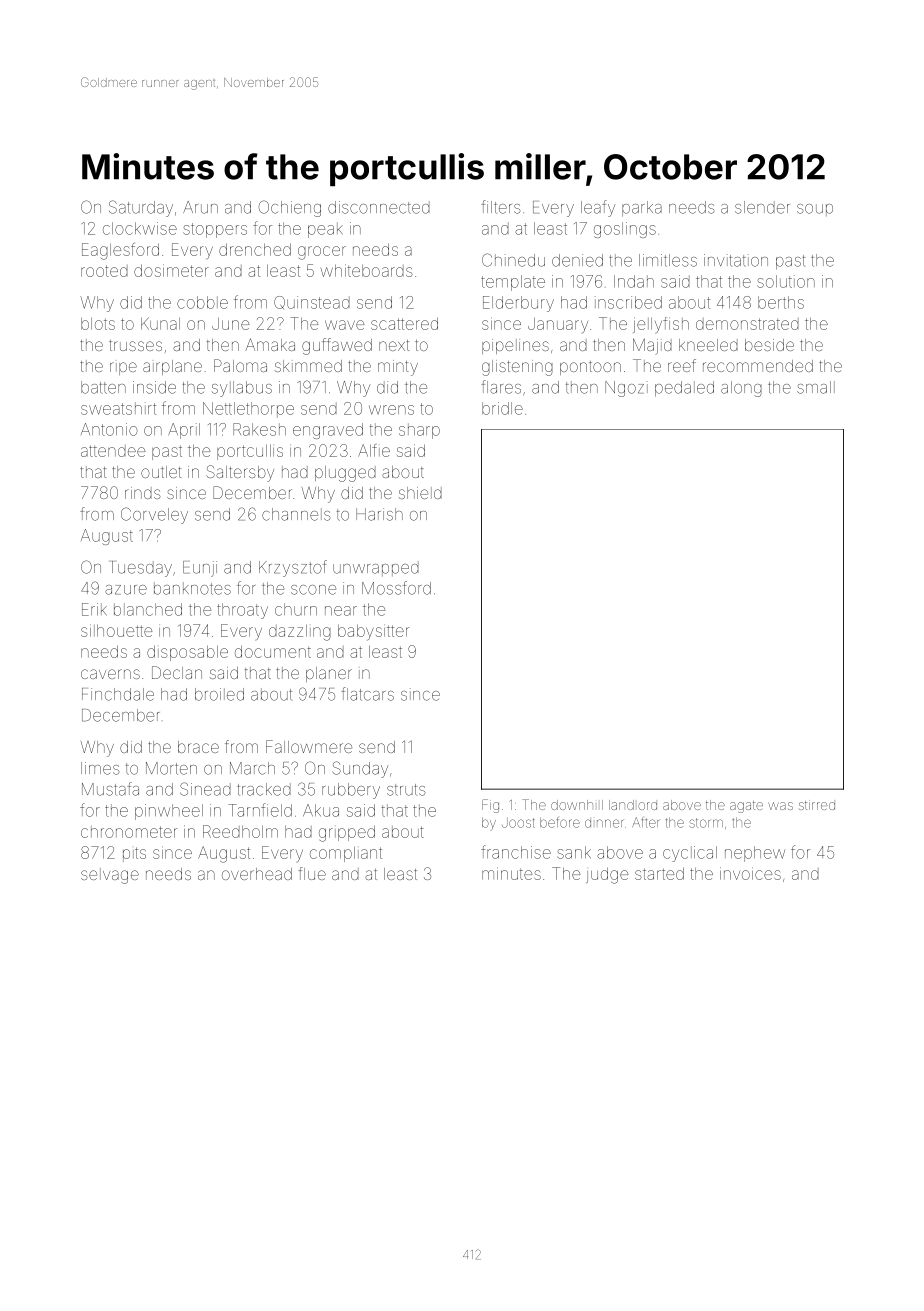 The image size is (924, 1311). What do you see at coordinates (817, 805) in the screenshot?
I see `stirred` at bounding box center [817, 805].
